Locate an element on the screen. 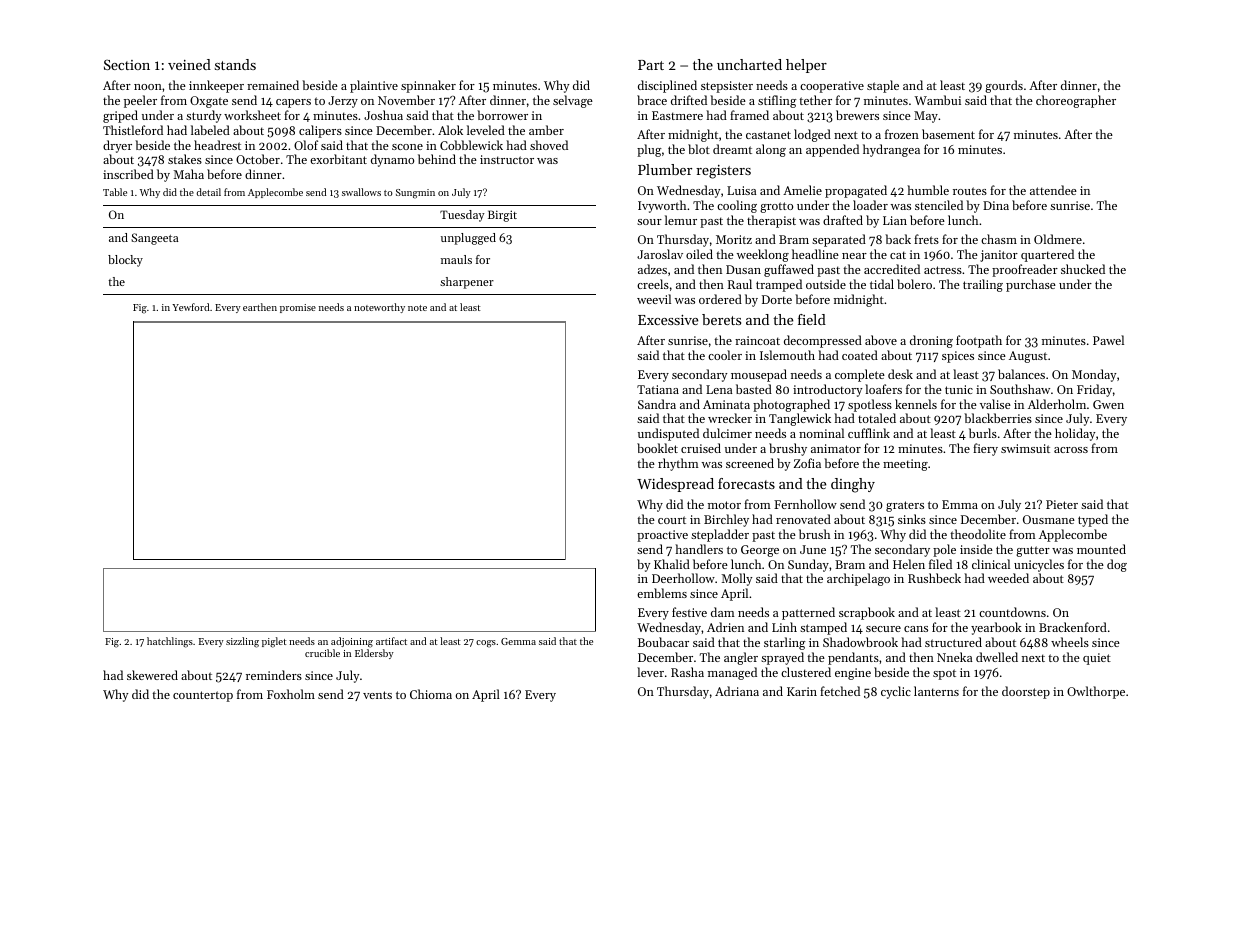 The width and height of the screenshot is (1233, 952). spices is located at coordinates (958, 357).
